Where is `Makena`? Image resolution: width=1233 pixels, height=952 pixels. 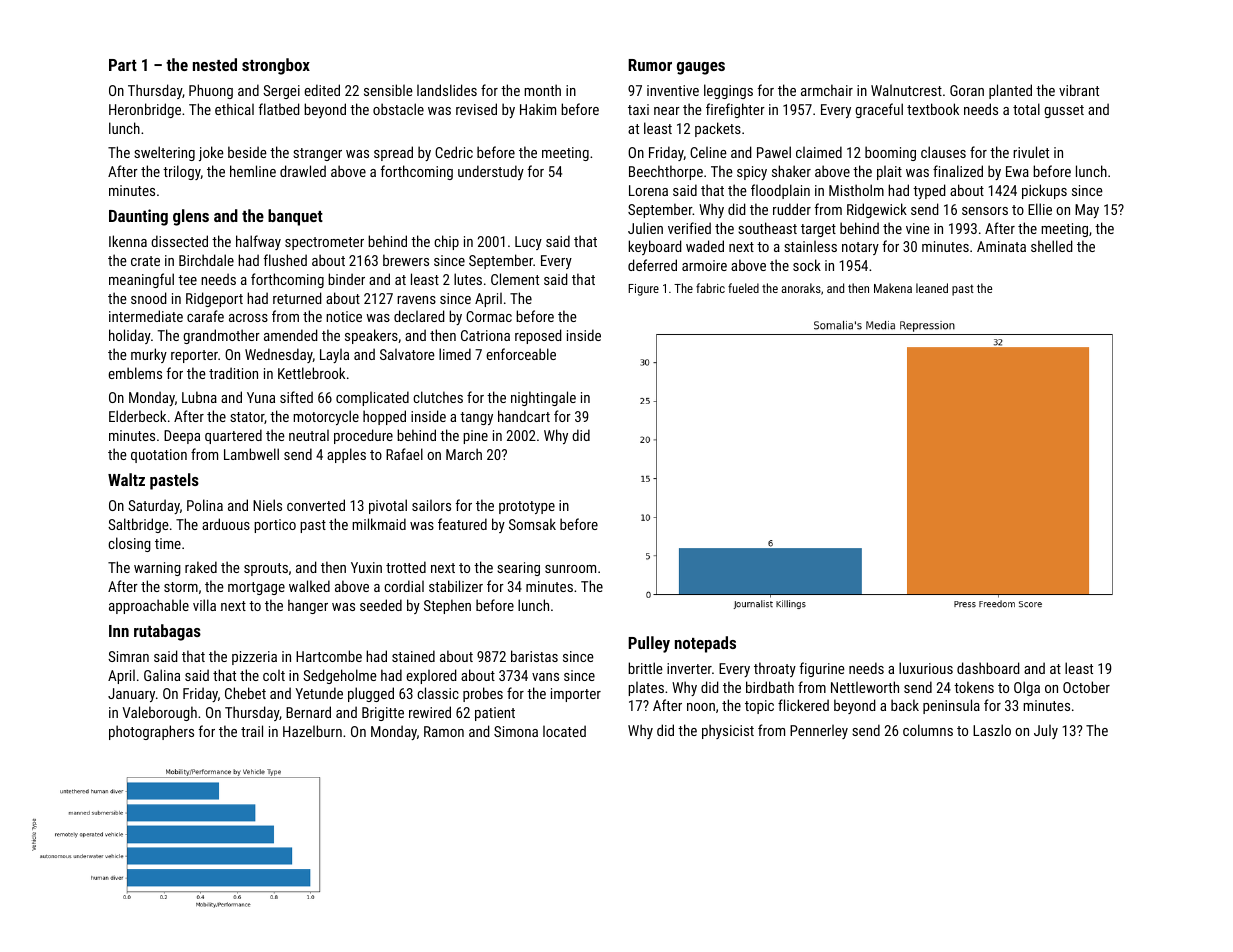 Makena is located at coordinates (893, 288).
